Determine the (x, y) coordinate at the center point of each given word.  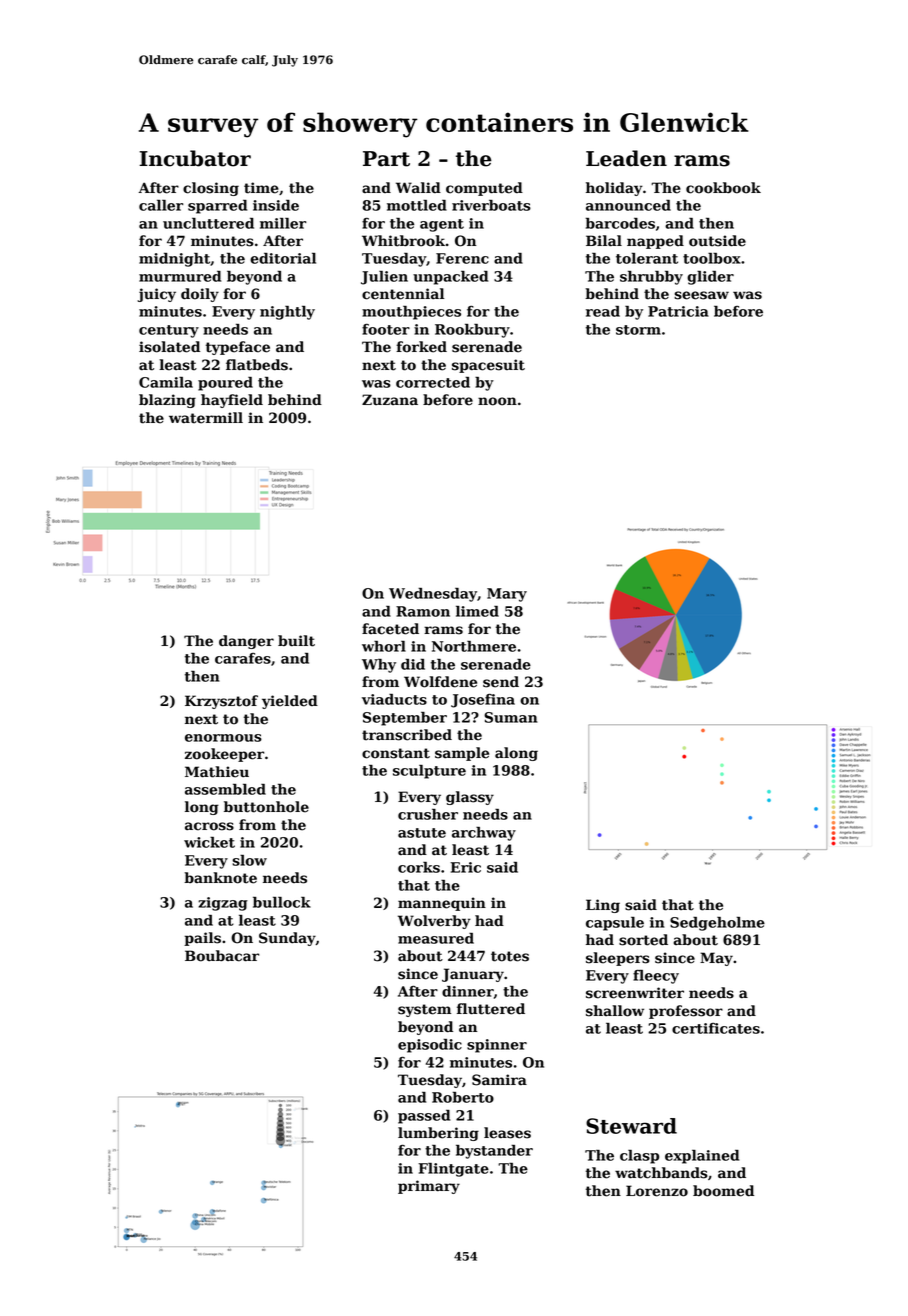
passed (424, 1117)
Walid (418, 188)
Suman (511, 717)
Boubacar (222, 956)
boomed (723, 1191)
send (501, 682)
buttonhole (266, 807)
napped (655, 242)
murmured (180, 276)
